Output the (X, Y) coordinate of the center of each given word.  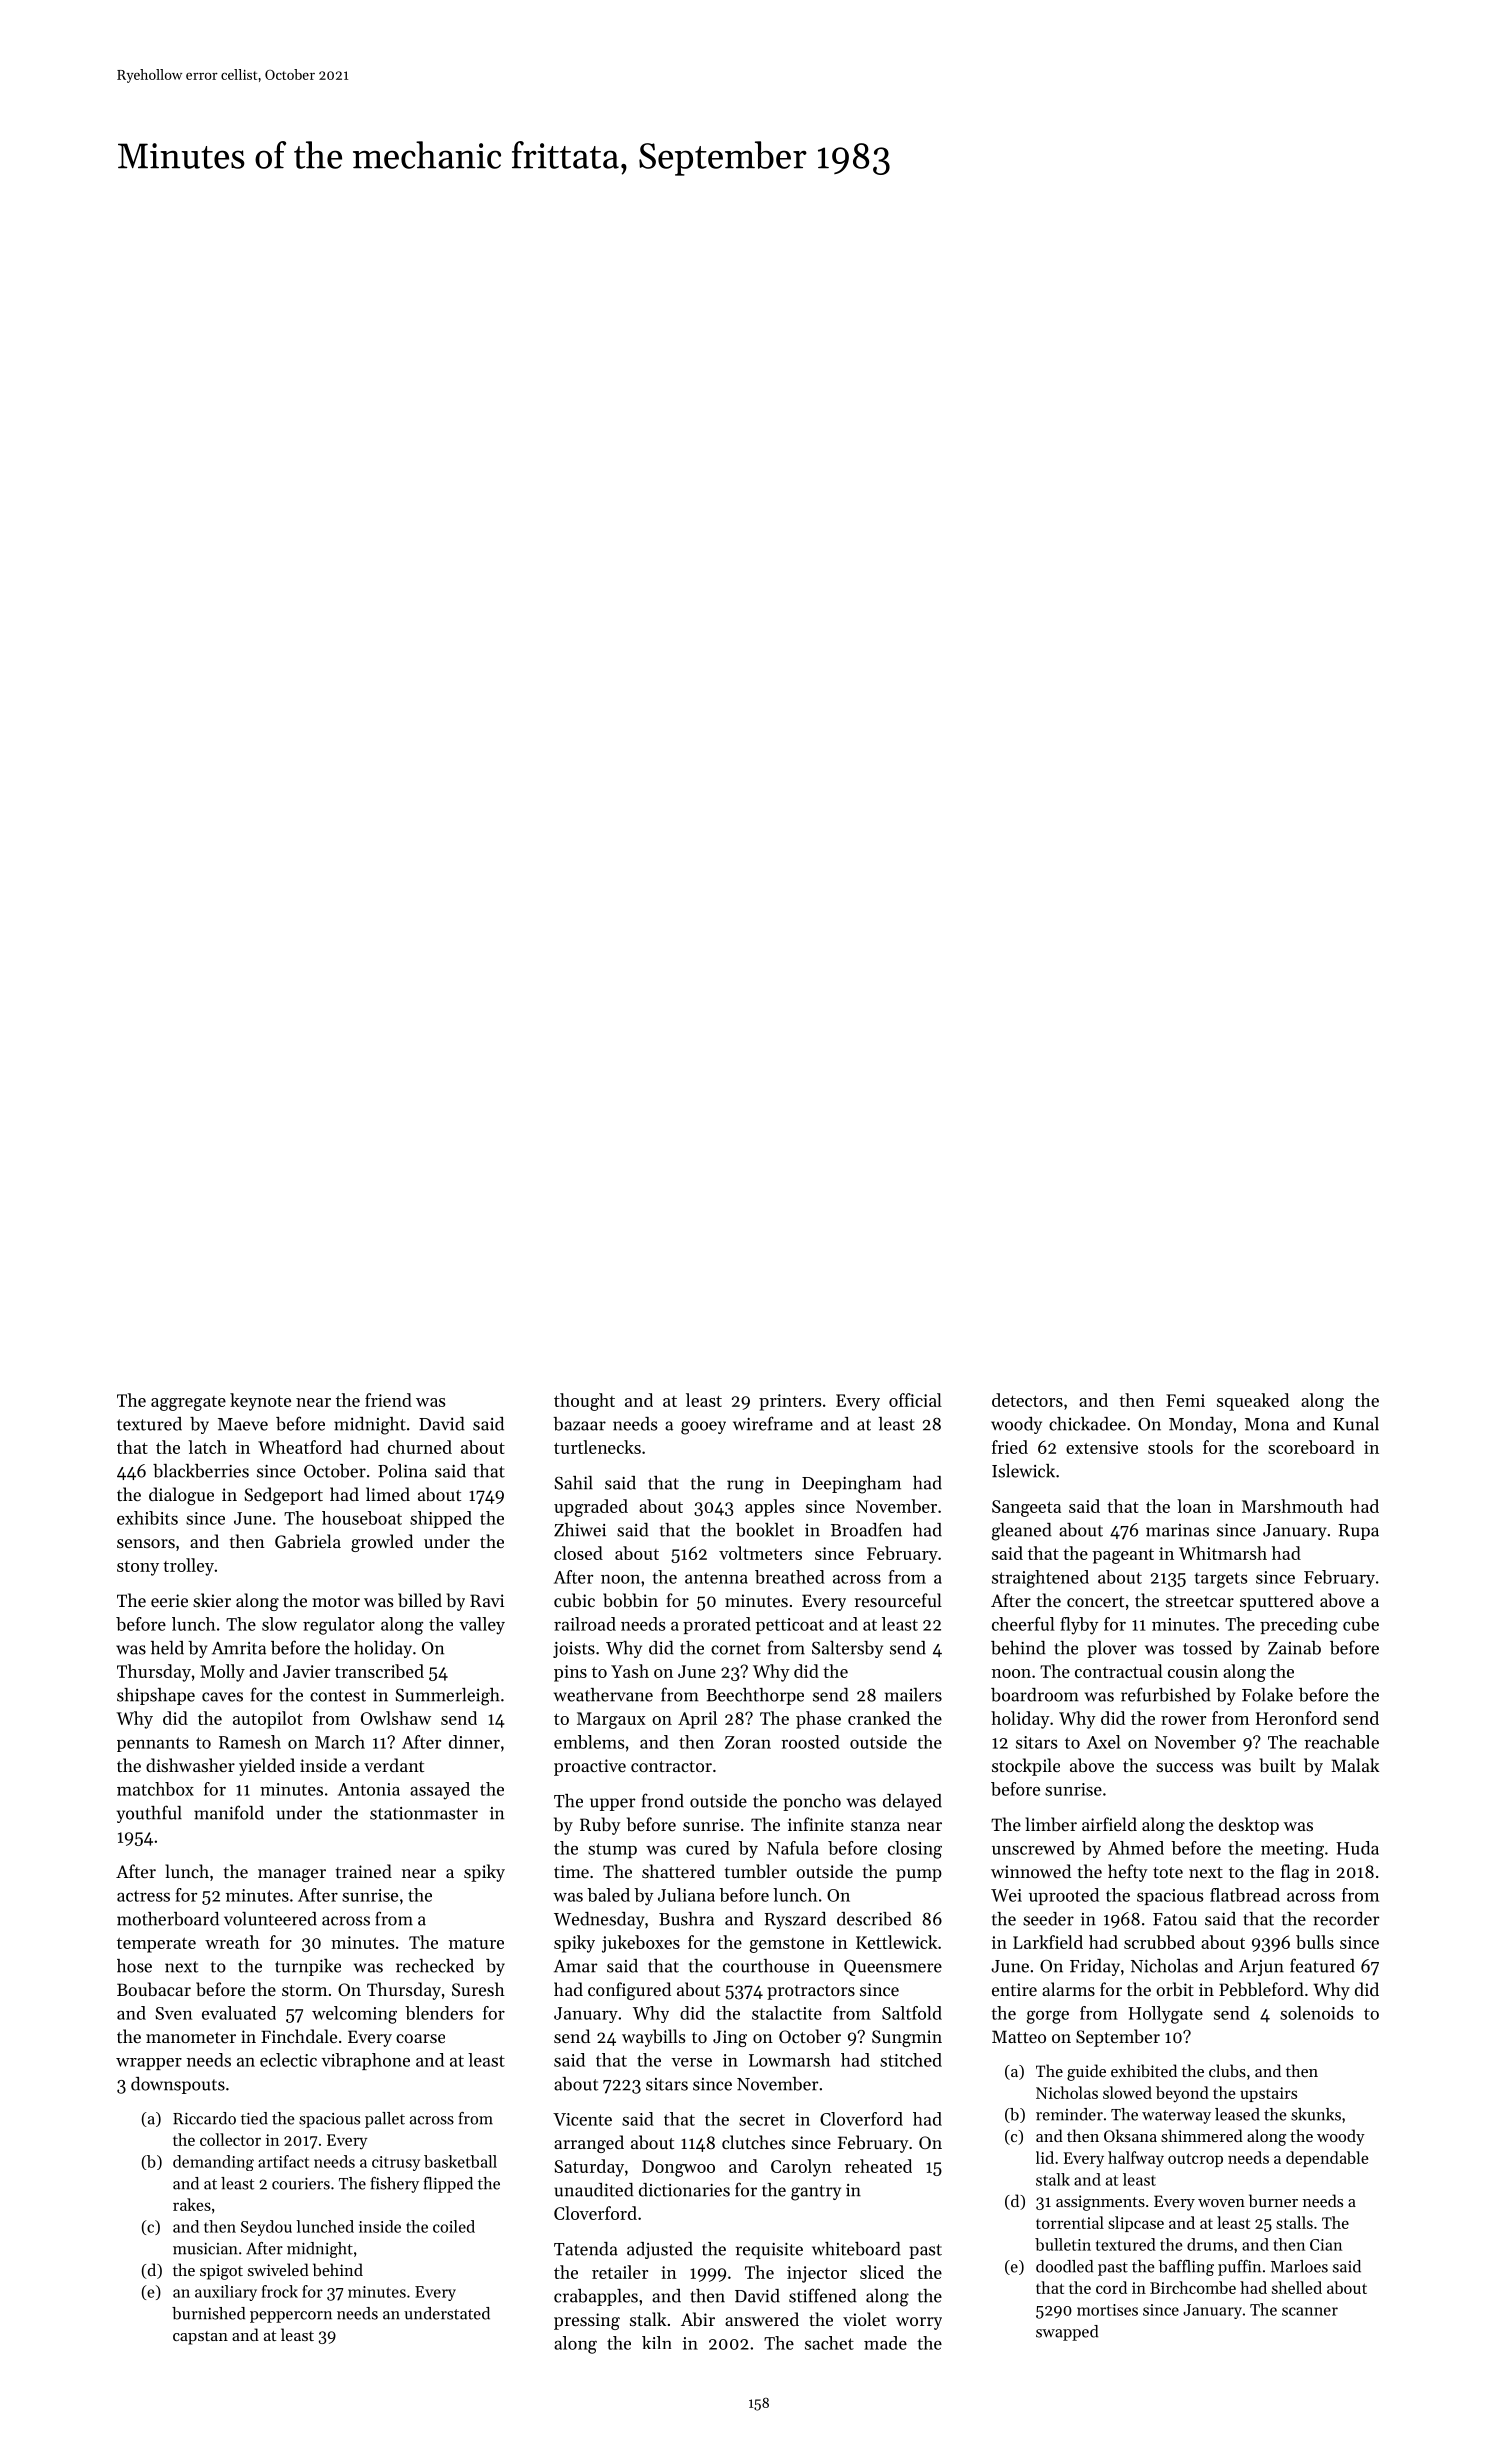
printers (790, 1402)
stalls (1294, 2222)
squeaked (1253, 1402)
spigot (221, 2272)
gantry (816, 2193)
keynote (260, 1402)
